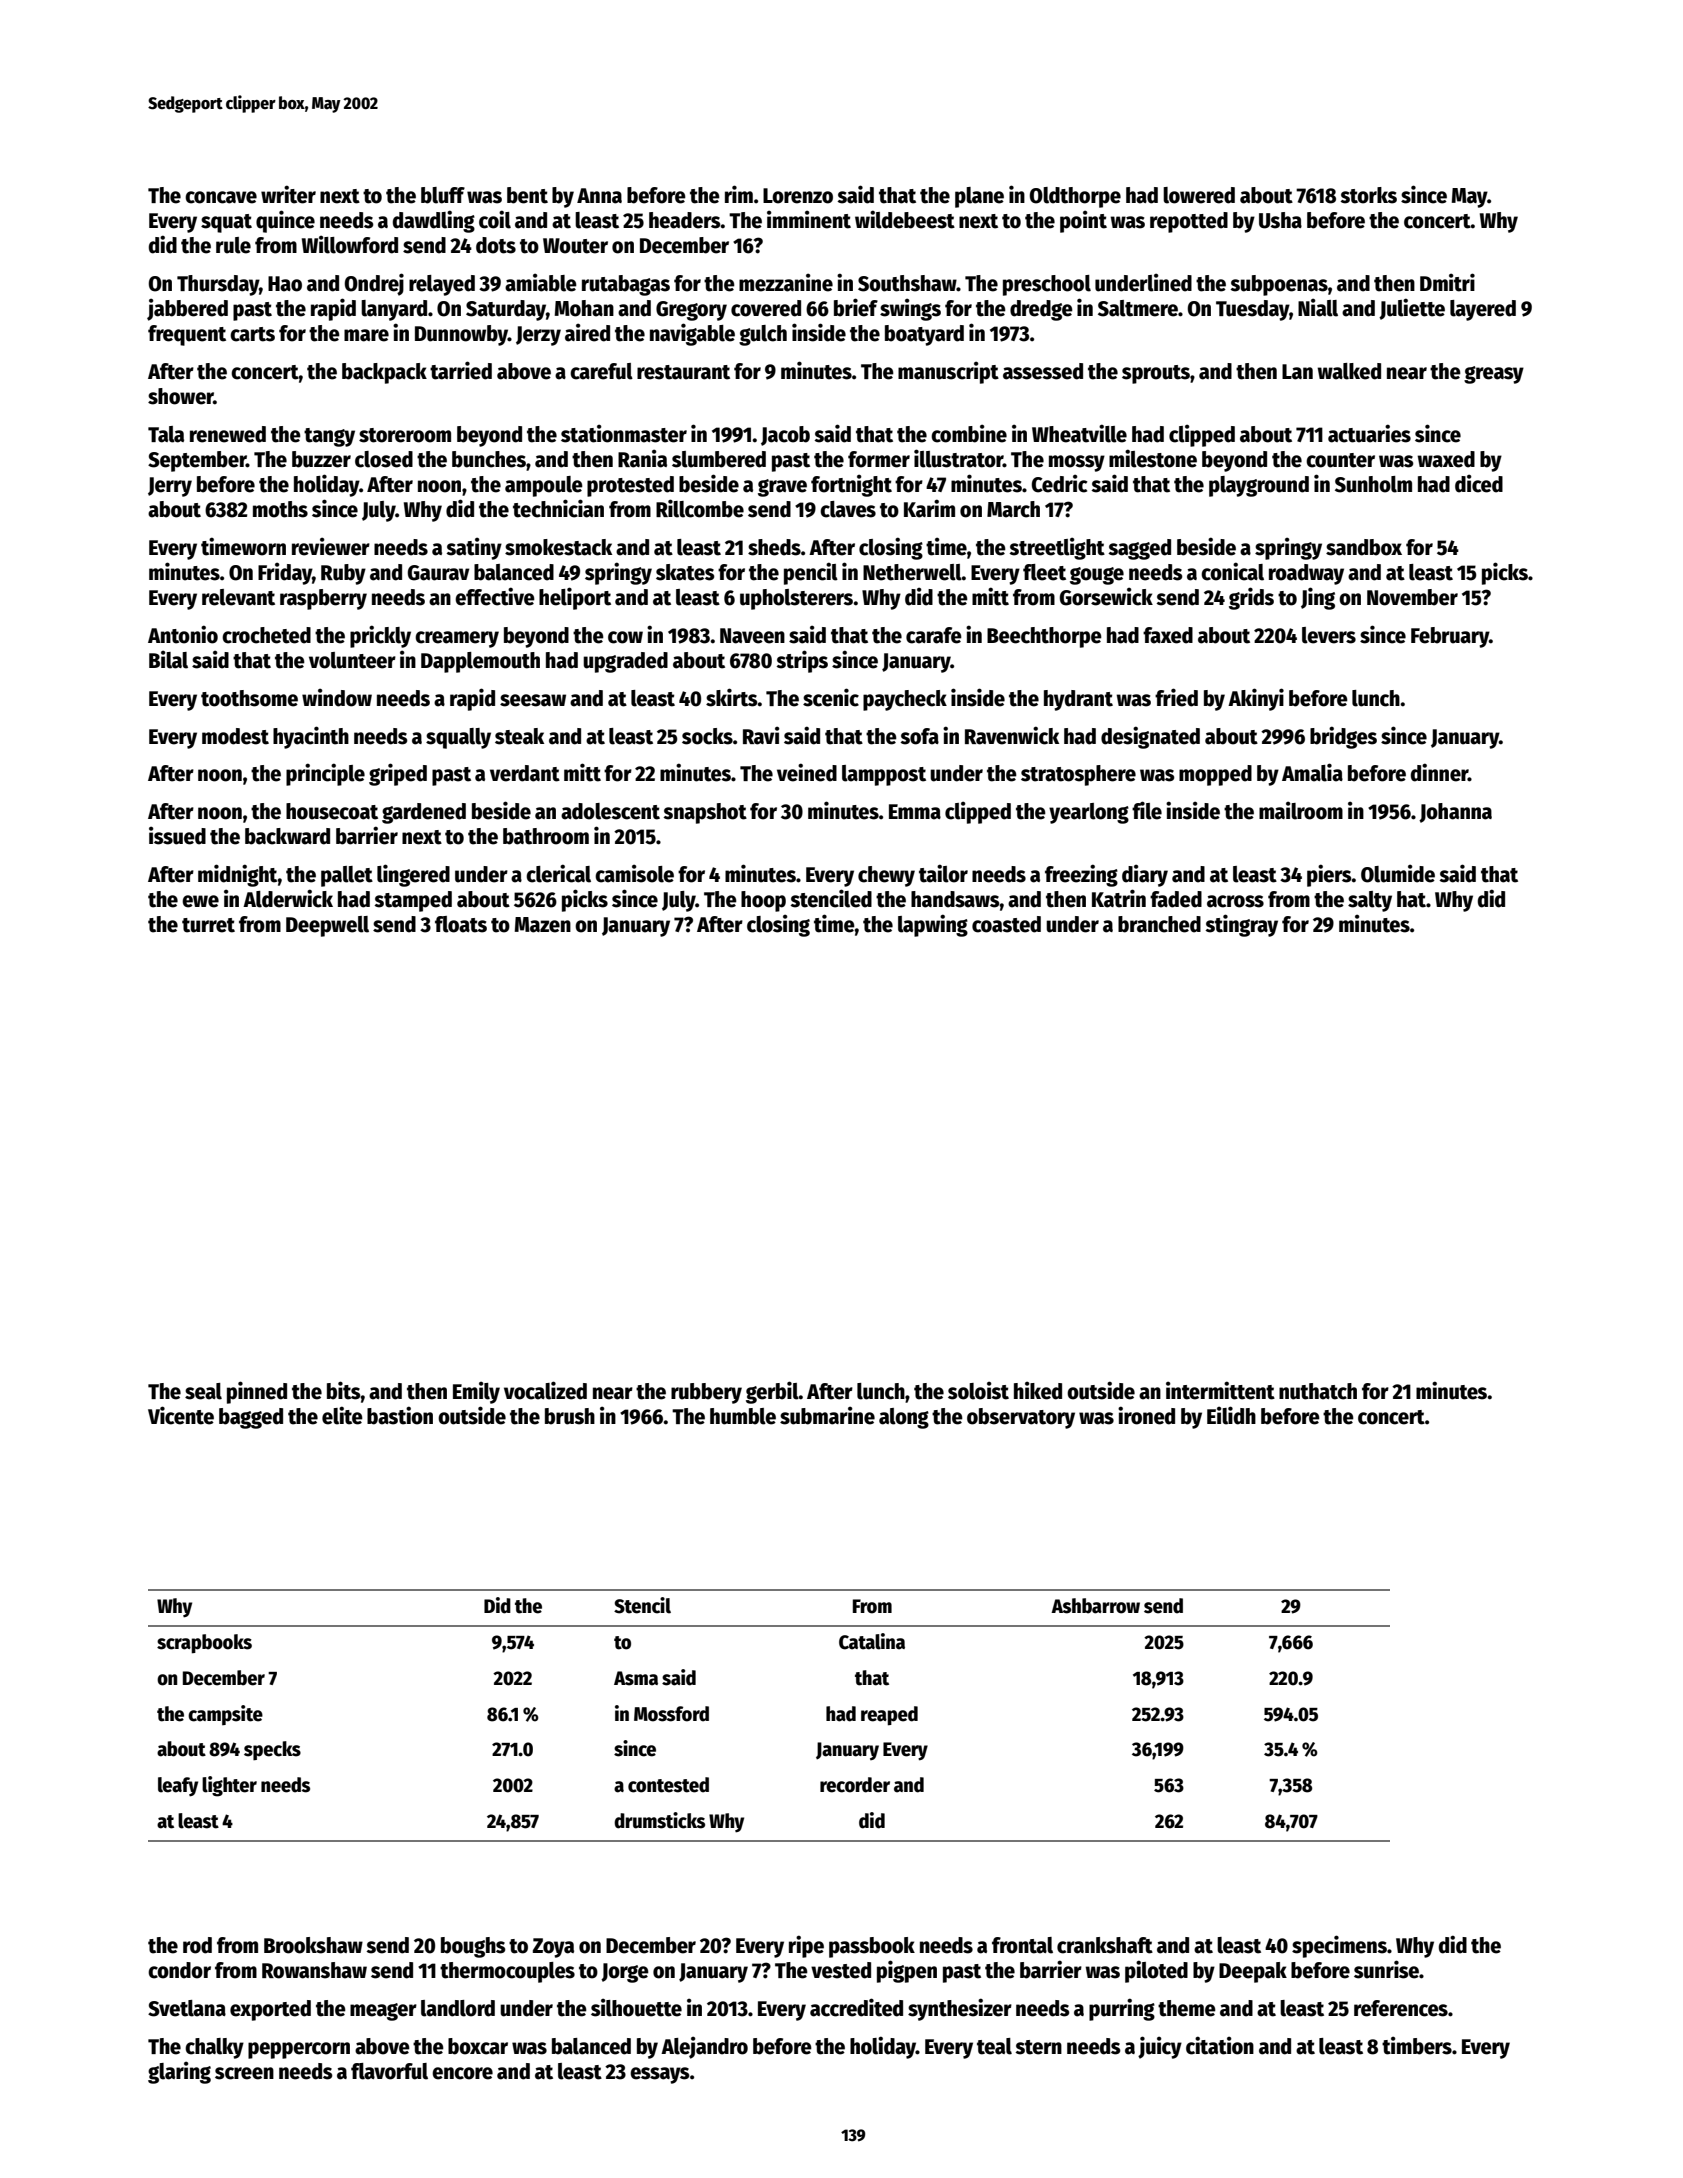  Describe the element at coordinates (851, 485) in the image. I see `fortnight` at that location.
